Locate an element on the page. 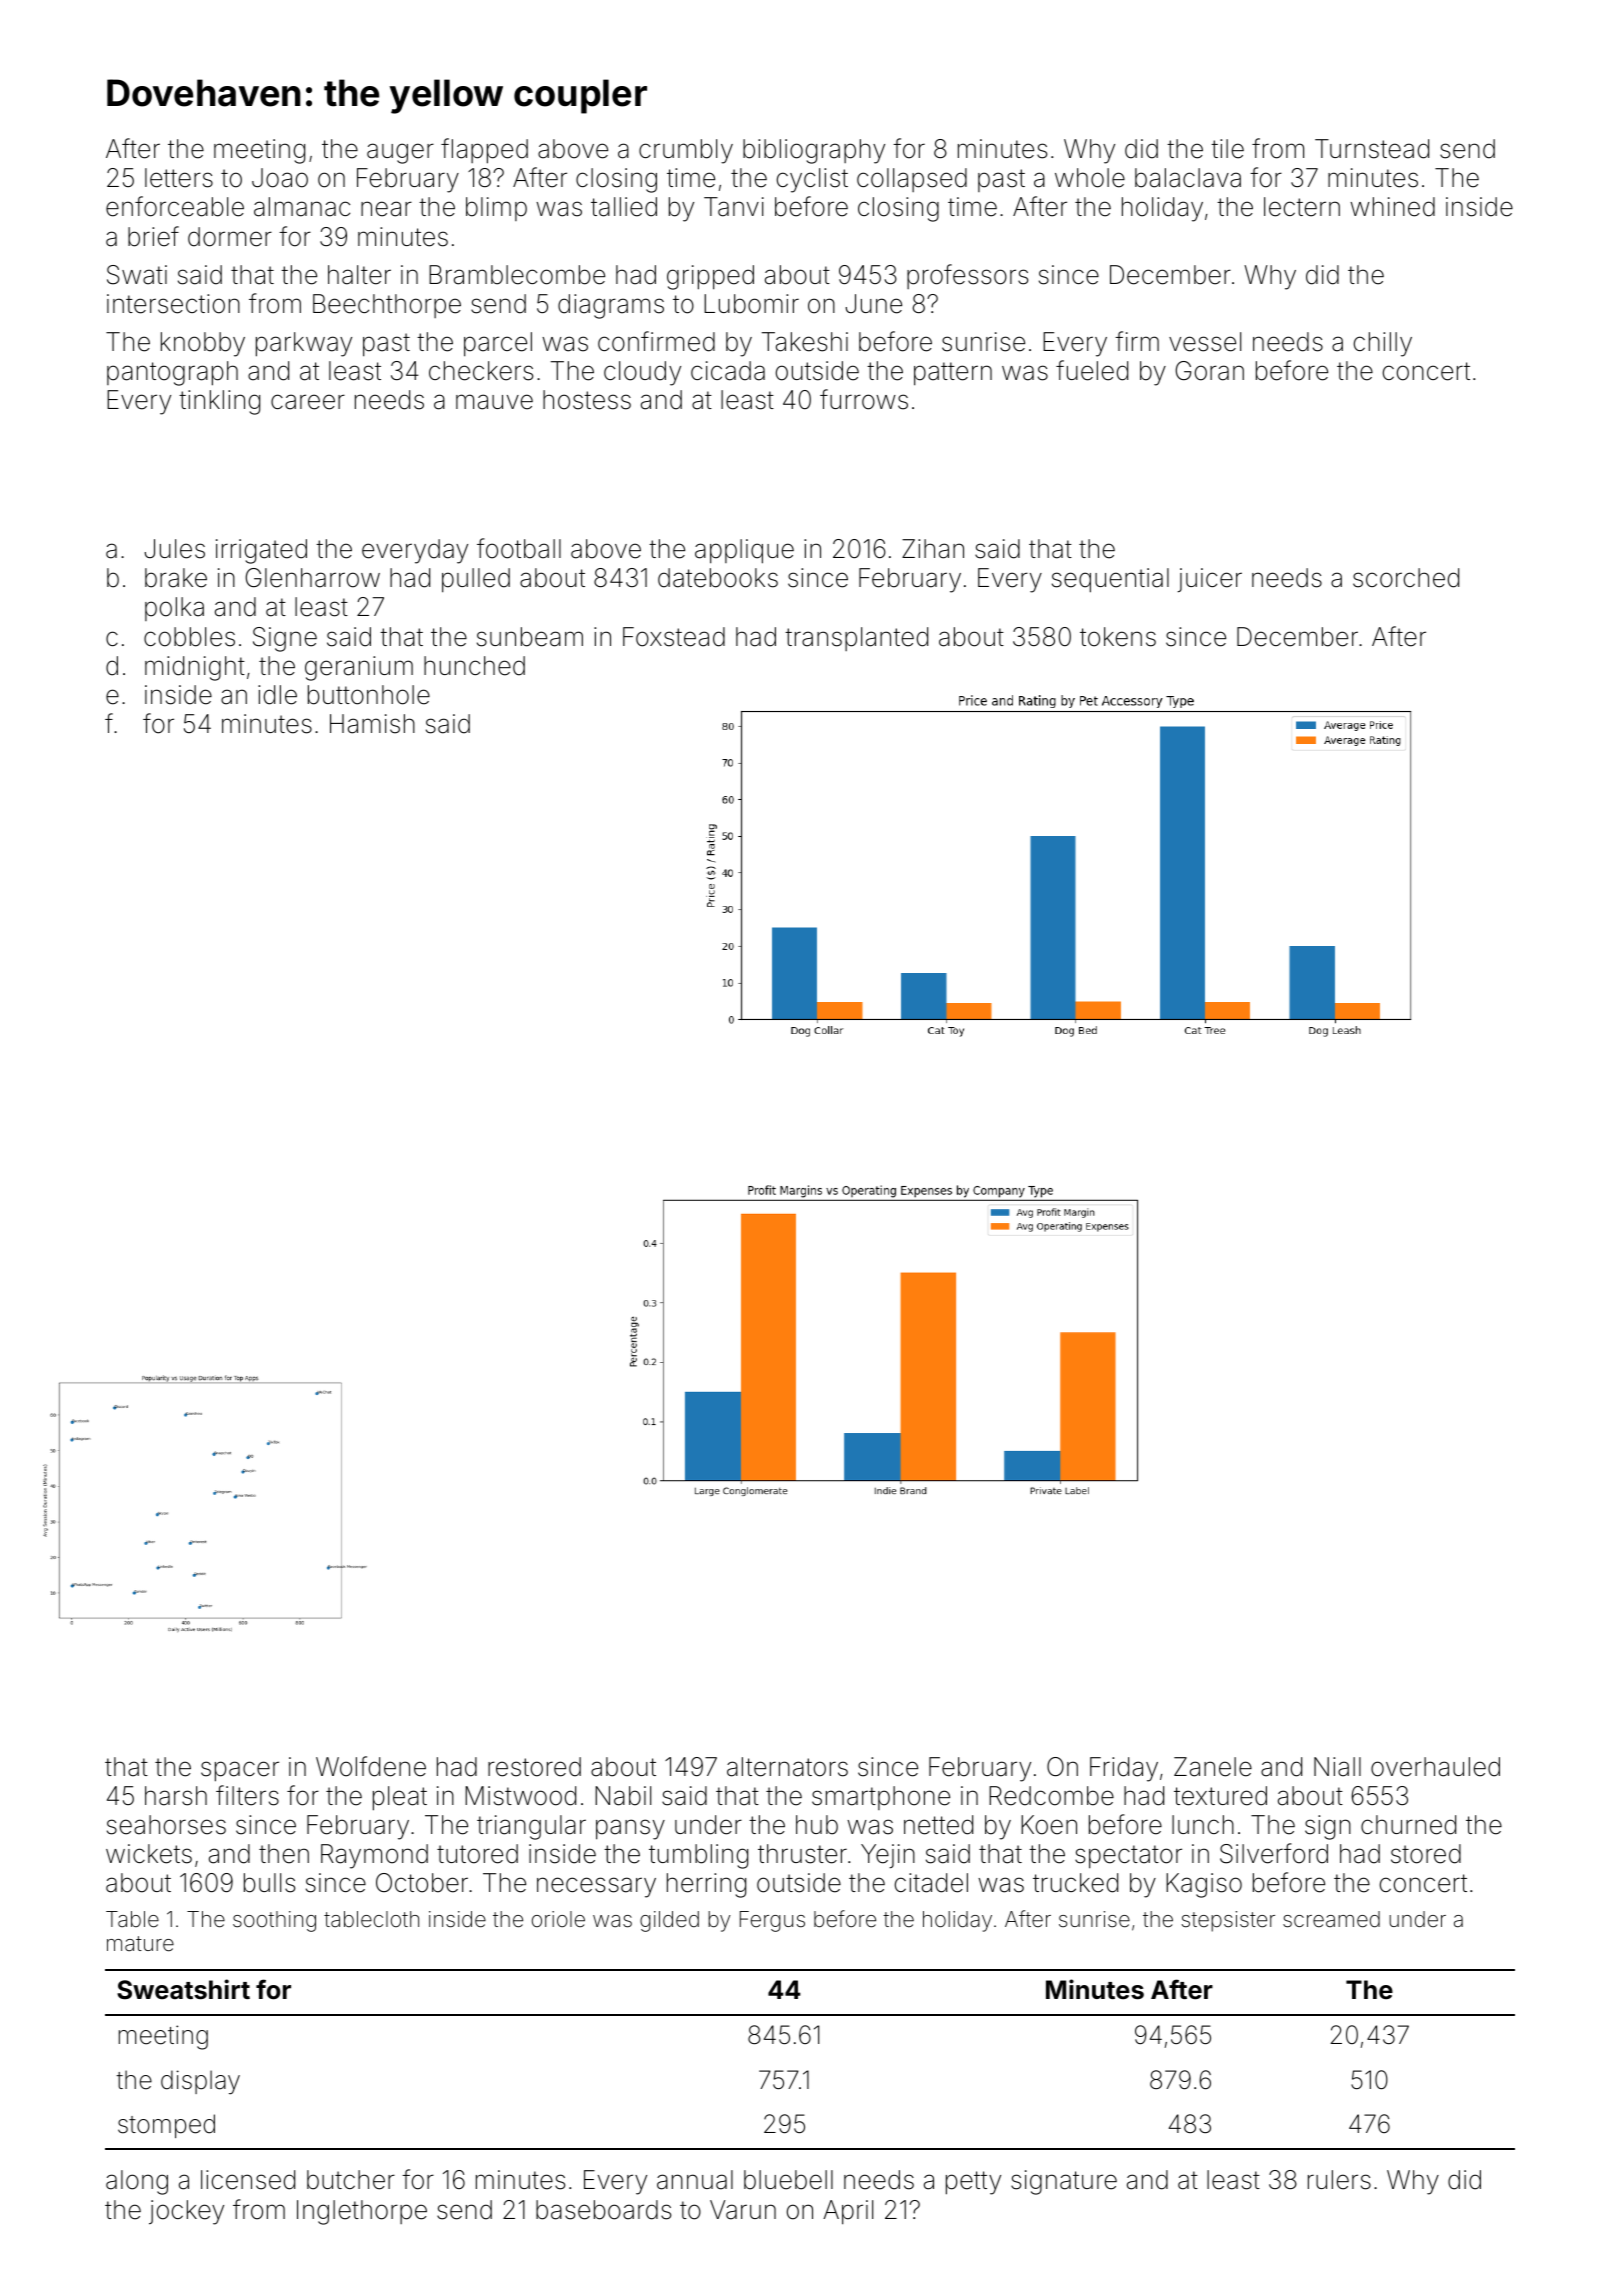  chilly is located at coordinates (1383, 344).
